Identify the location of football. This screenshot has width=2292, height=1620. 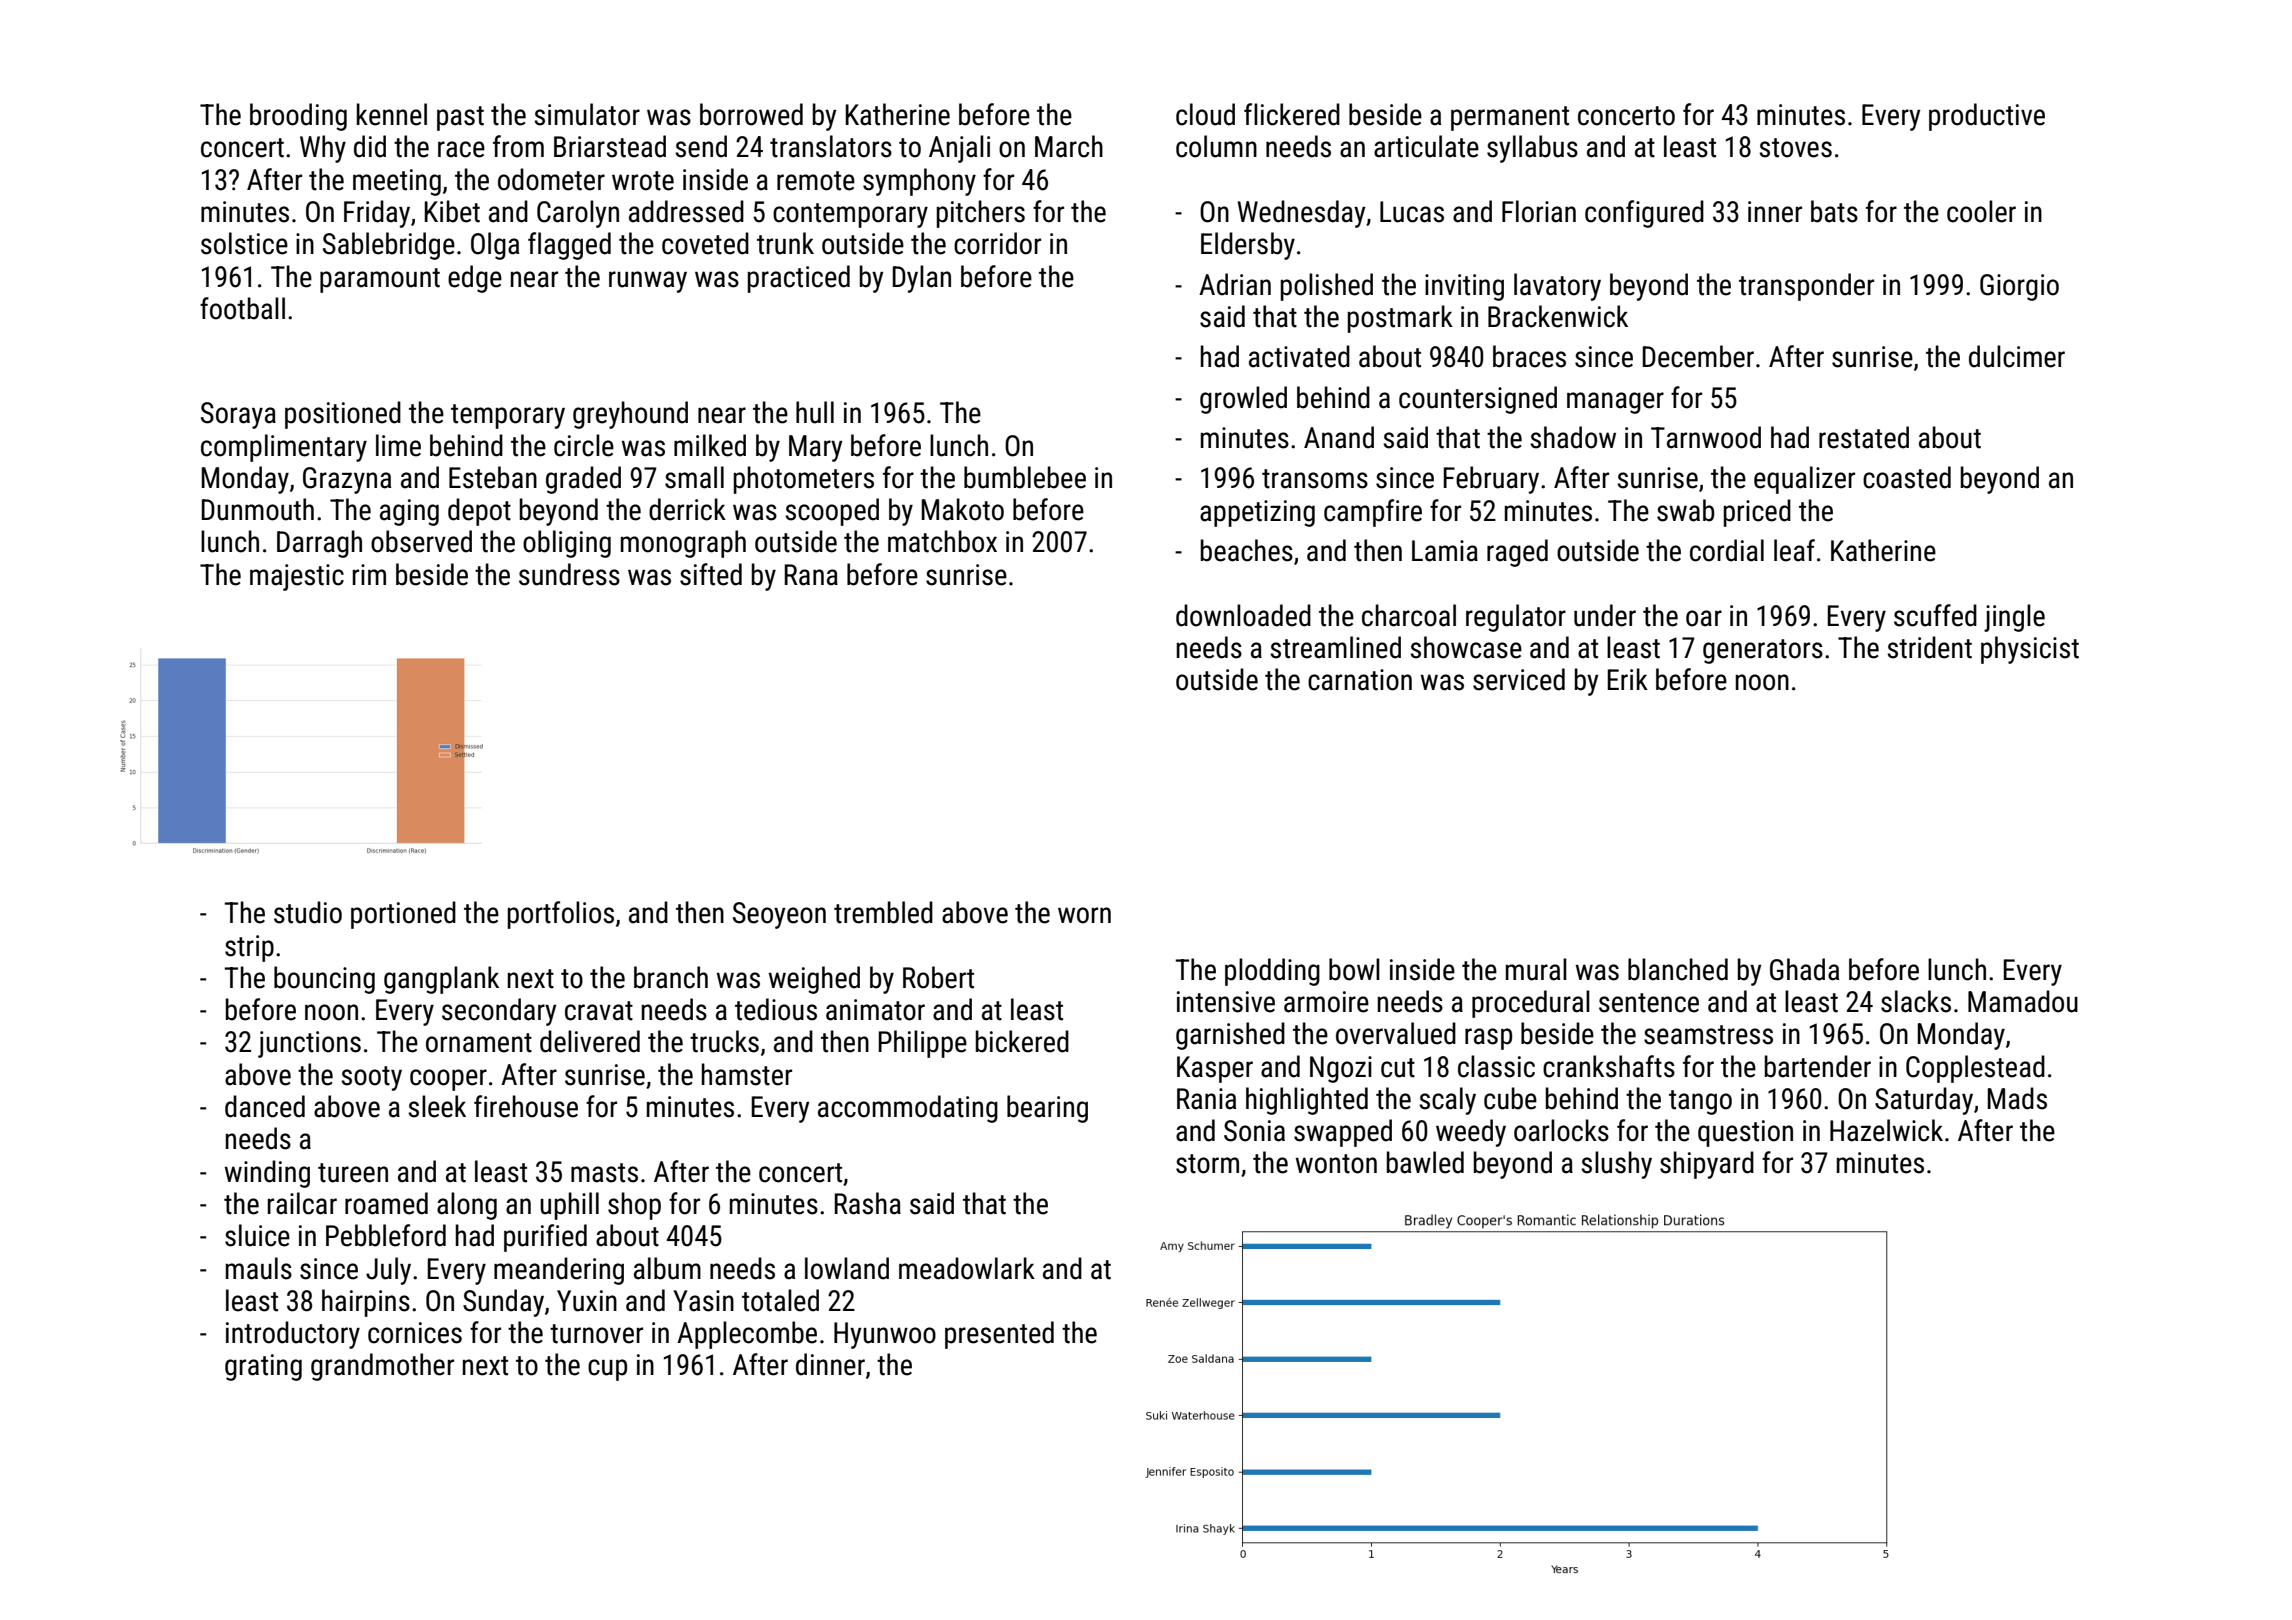
(242, 308).
